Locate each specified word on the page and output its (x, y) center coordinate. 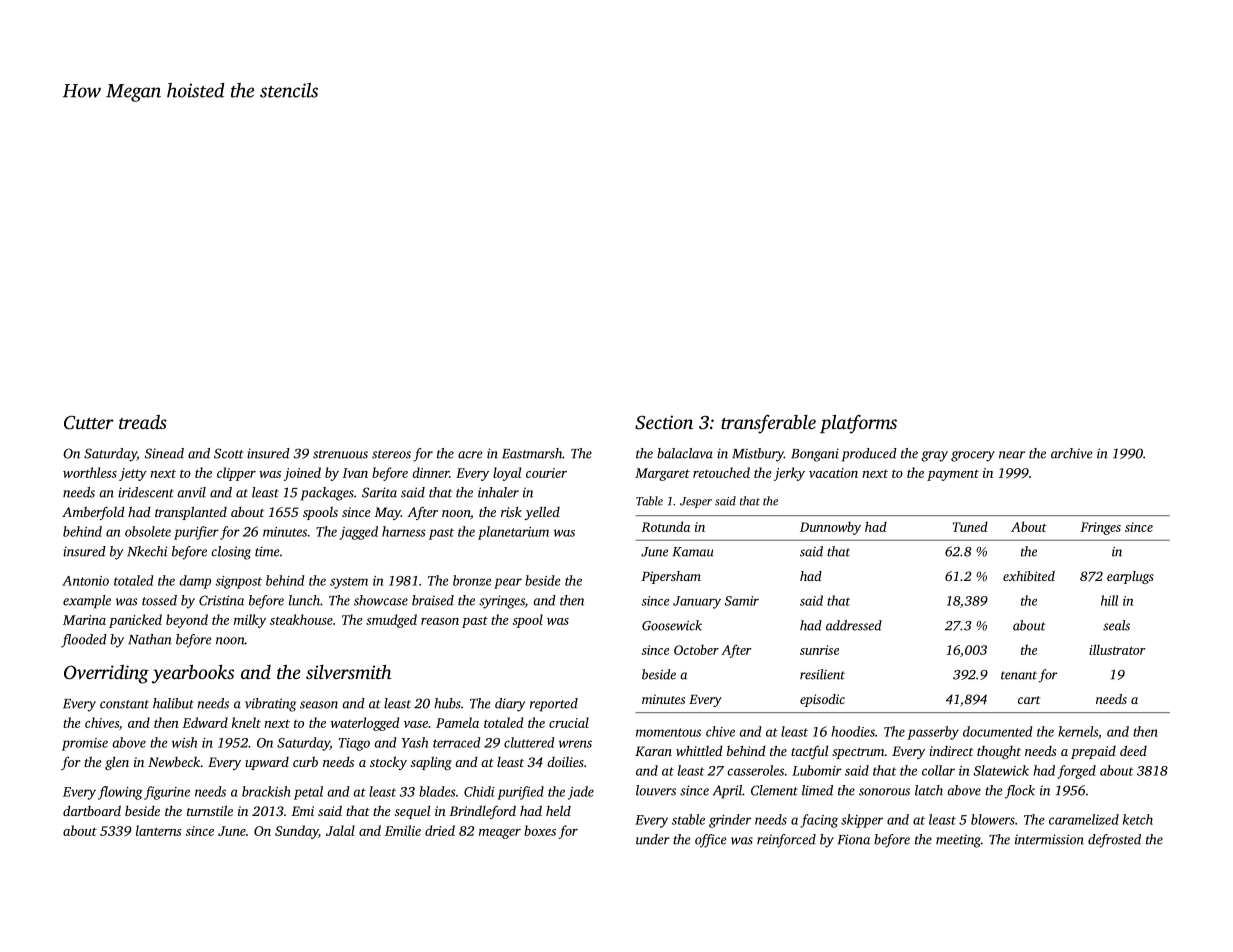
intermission (1049, 839)
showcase (381, 600)
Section (664, 422)
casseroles (756, 770)
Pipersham (671, 577)
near (1012, 455)
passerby (933, 733)
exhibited (1029, 576)
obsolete (148, 531)
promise (85, 744)
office (710, 841)
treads (143, 422)
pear (508, 583)
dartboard (92, 810)
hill (1109, 600)
